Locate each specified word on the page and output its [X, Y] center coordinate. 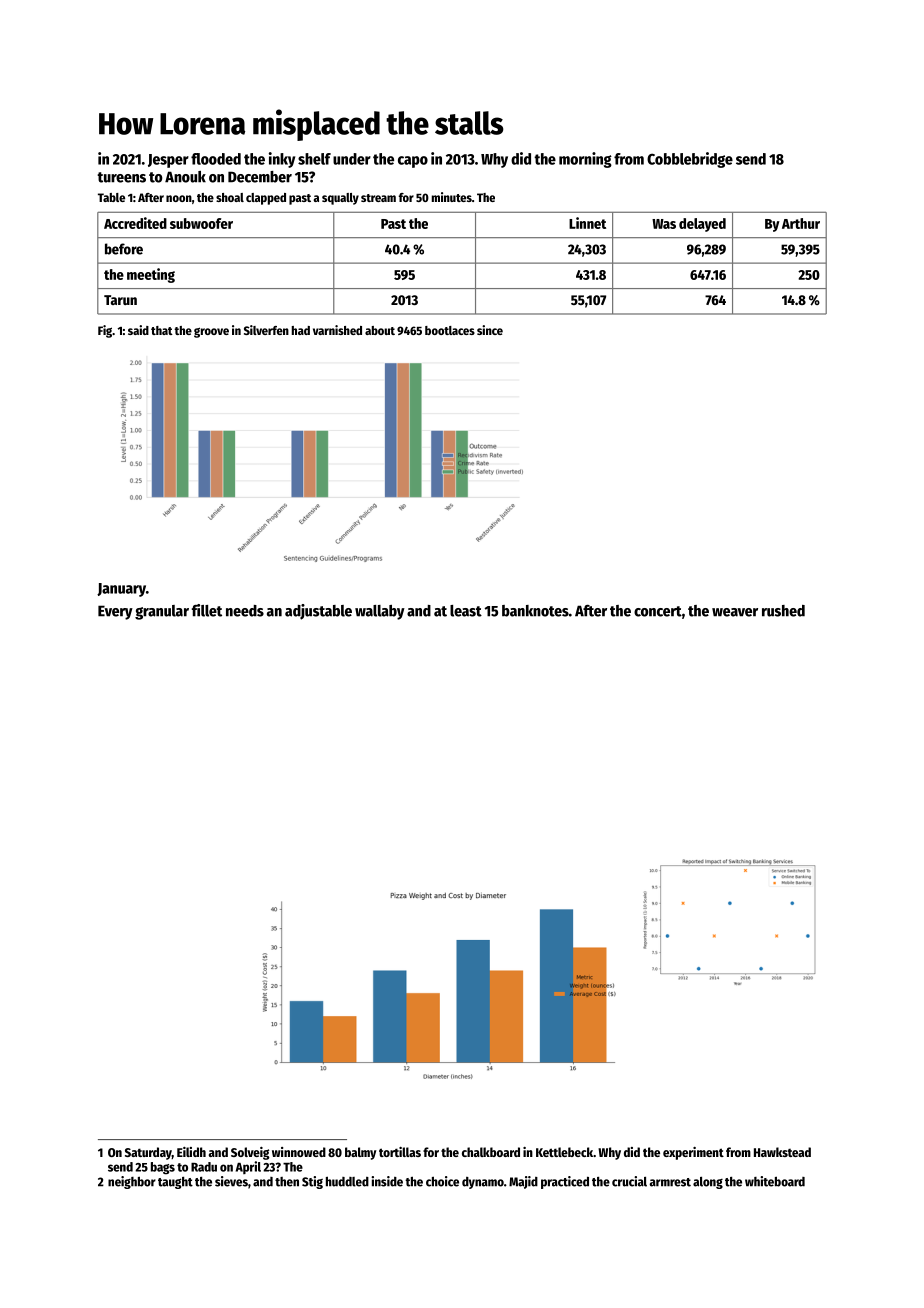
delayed [702, 225]
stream [378, 198]
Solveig [250, 1153]
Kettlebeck [564, 1152]
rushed [783, 611]
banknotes [535, 611]
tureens [121, 177]
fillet [207, 610]
